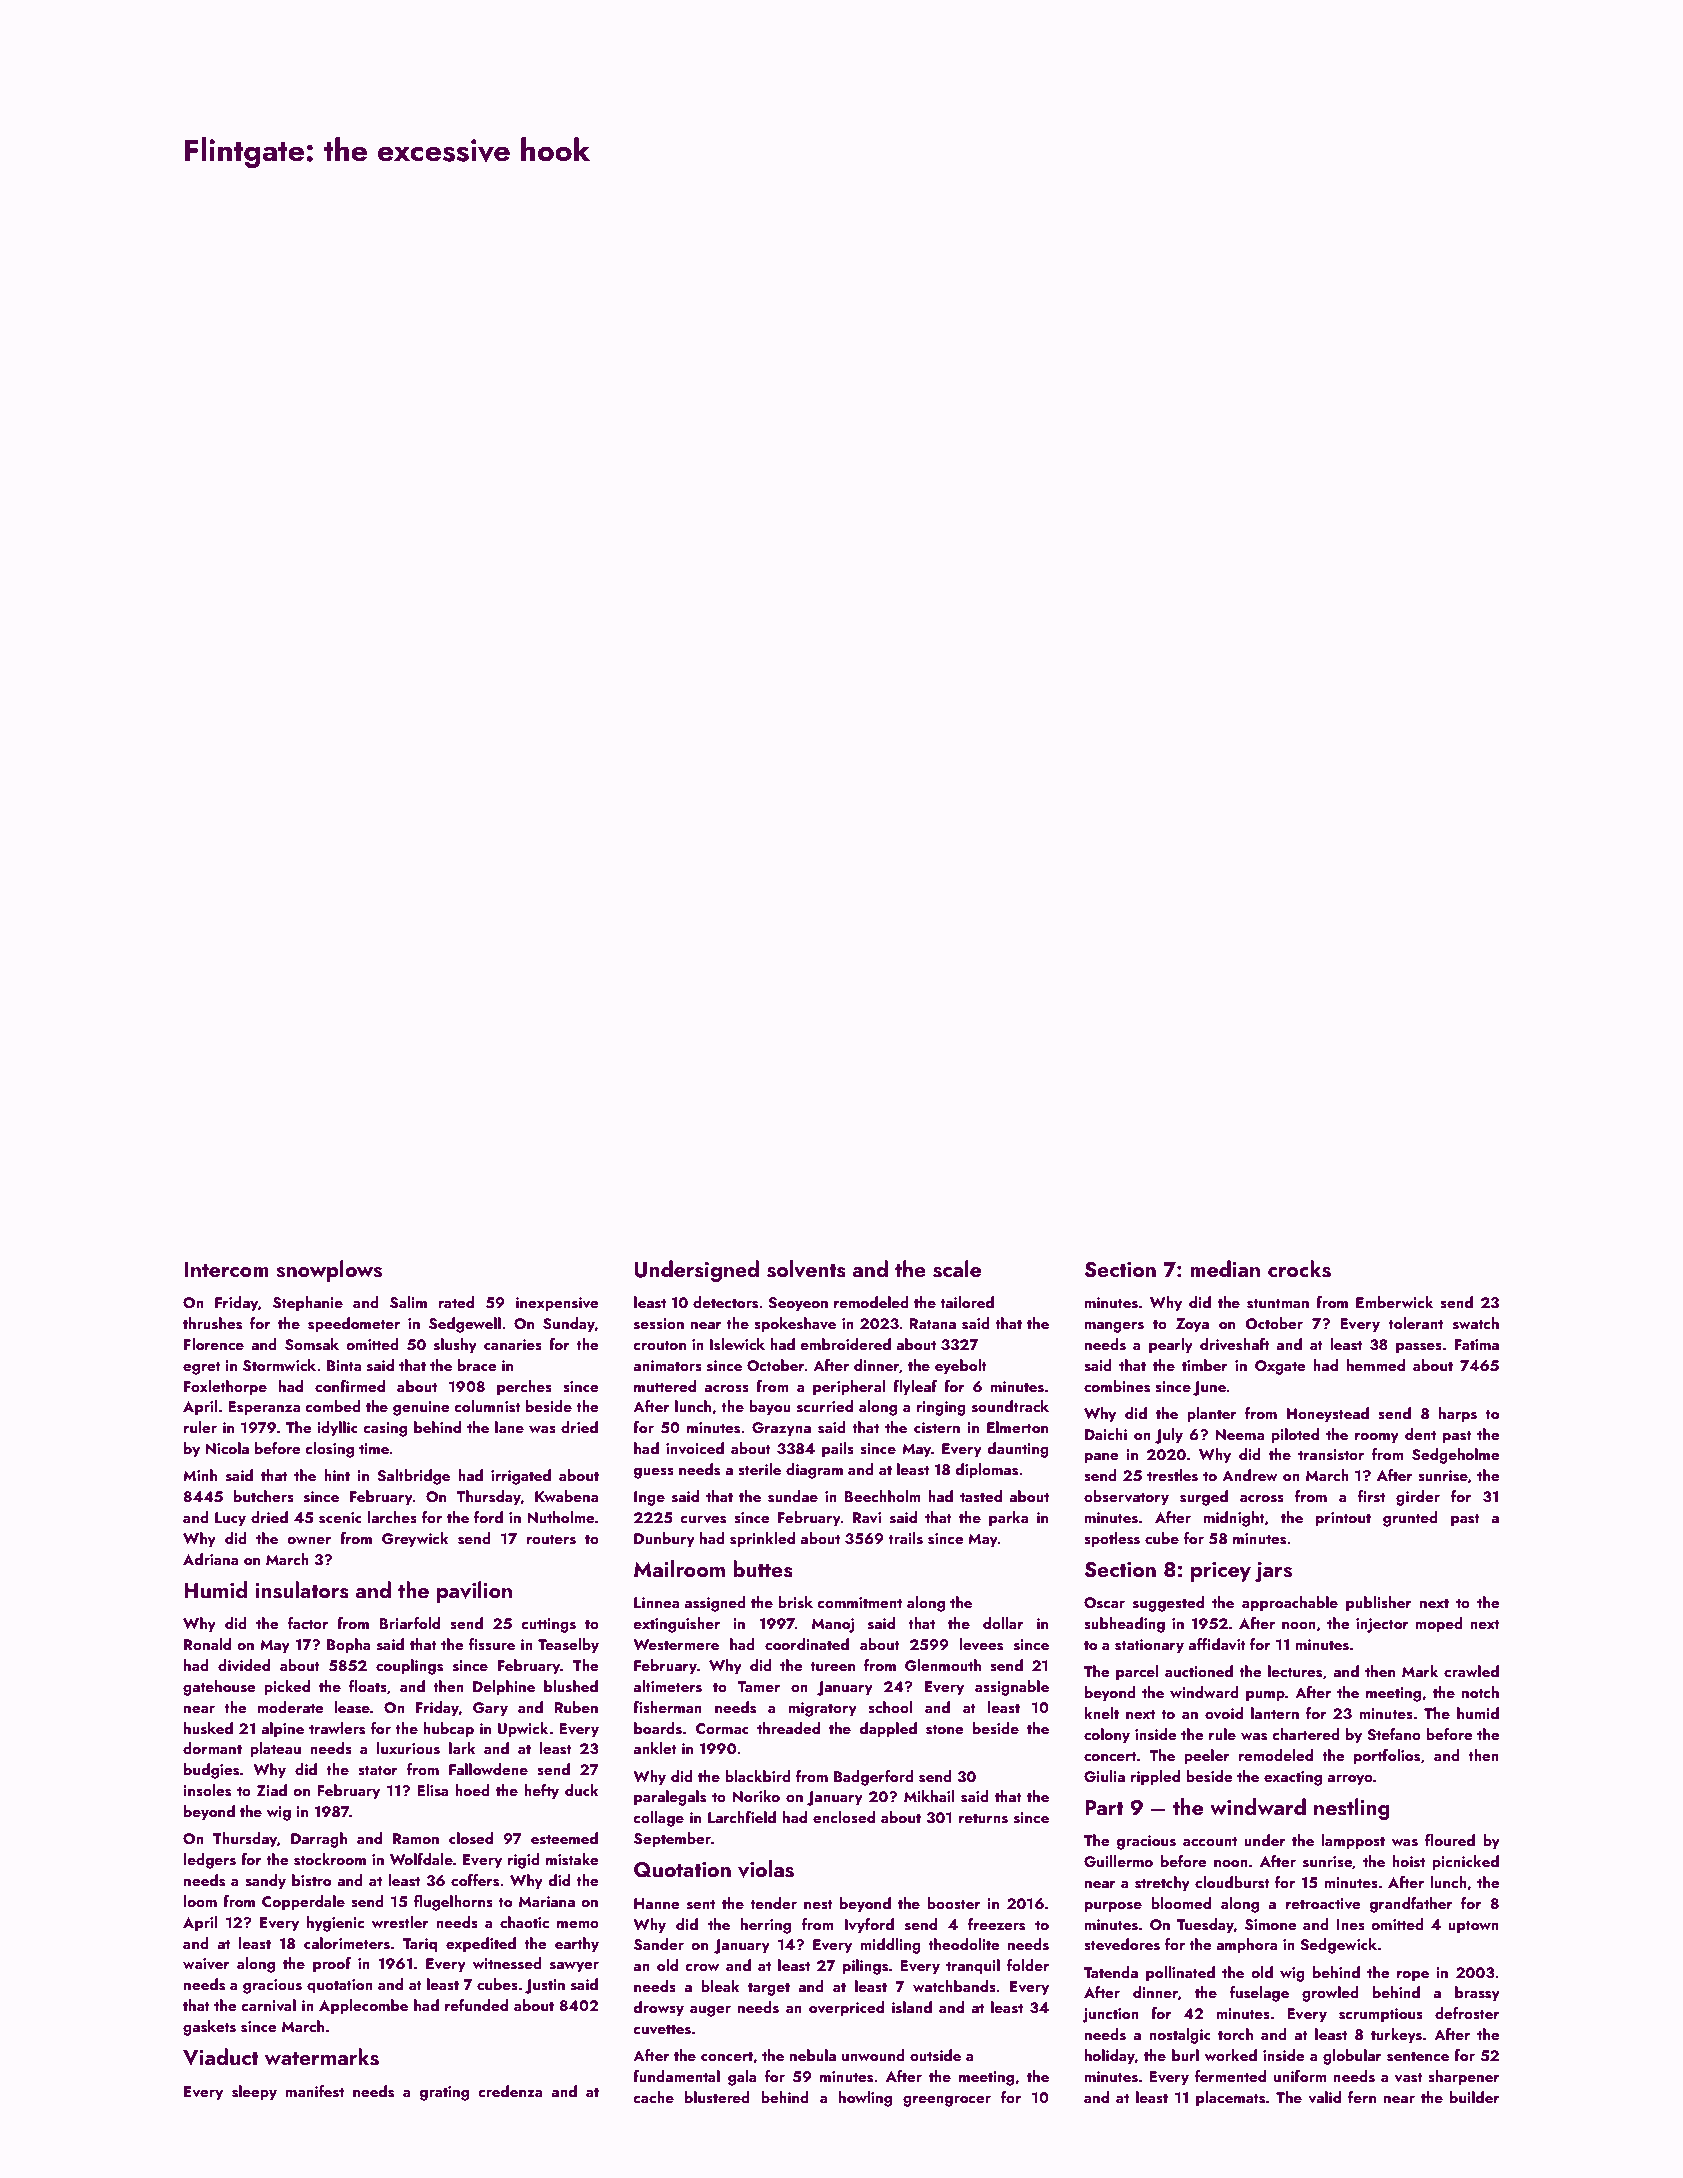  What do you see at coordinates (1110, 2015) in the screenshot?
I see `junction` at bounding box center [1110, 2015].
